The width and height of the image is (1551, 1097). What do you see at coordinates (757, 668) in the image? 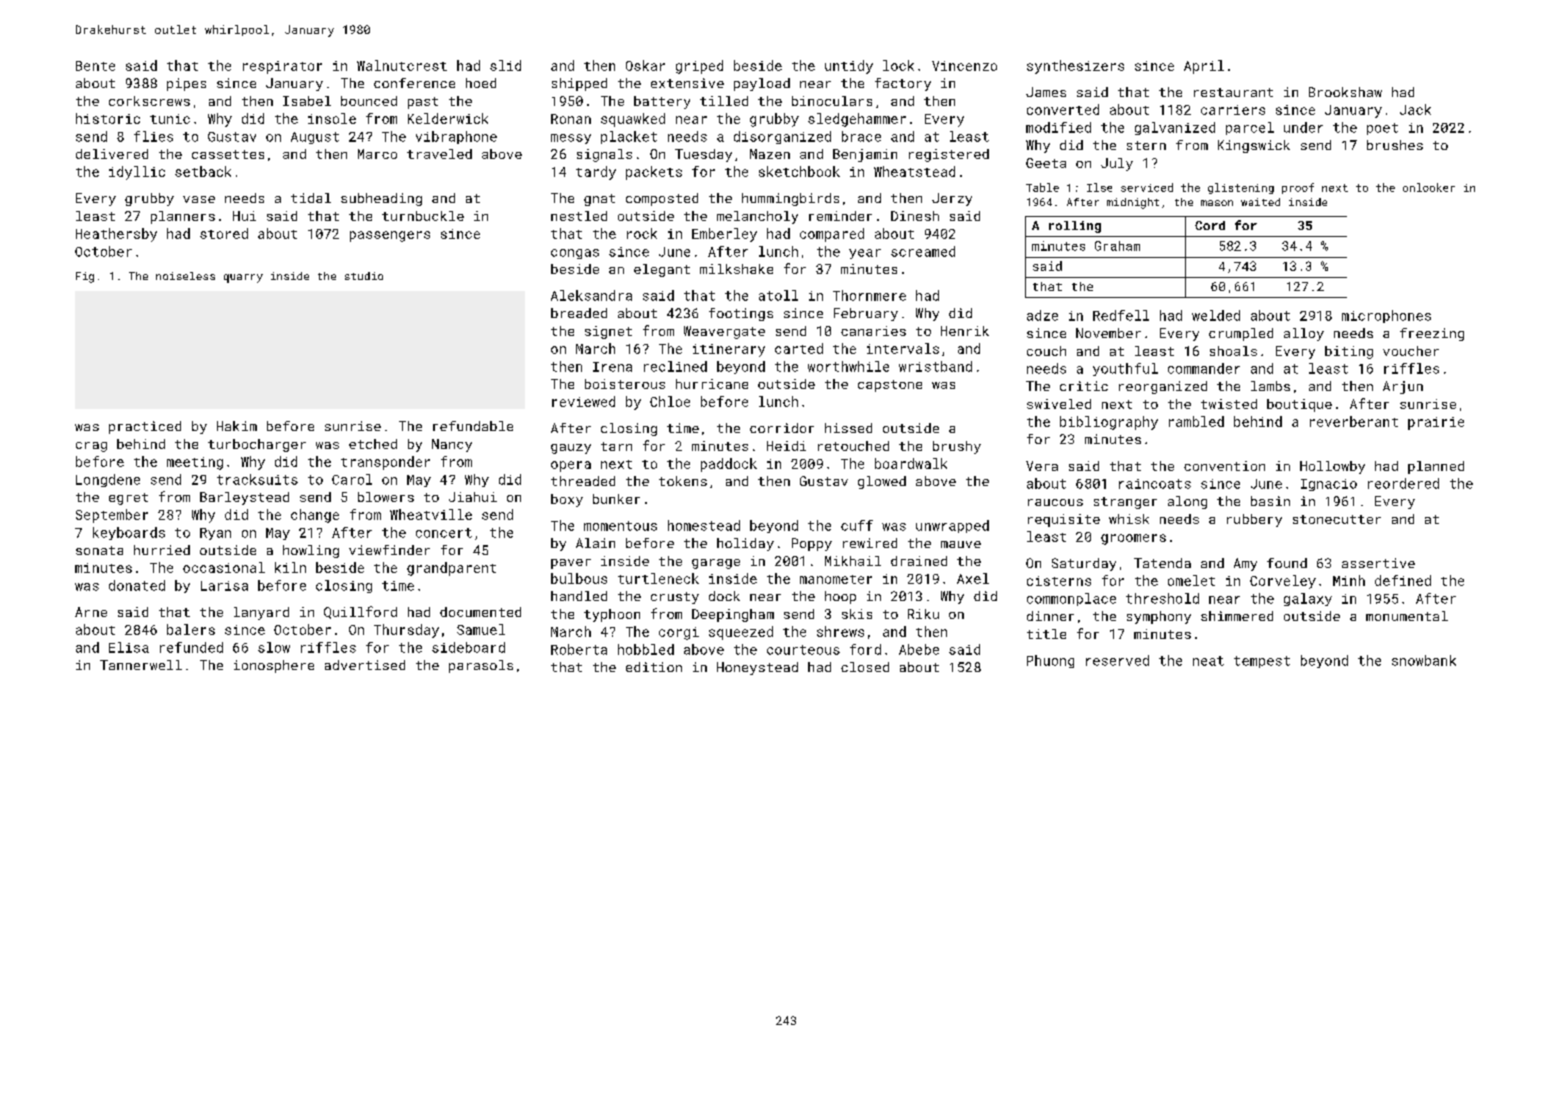
I see `Honeystead` at bounding box center [757, 668].
